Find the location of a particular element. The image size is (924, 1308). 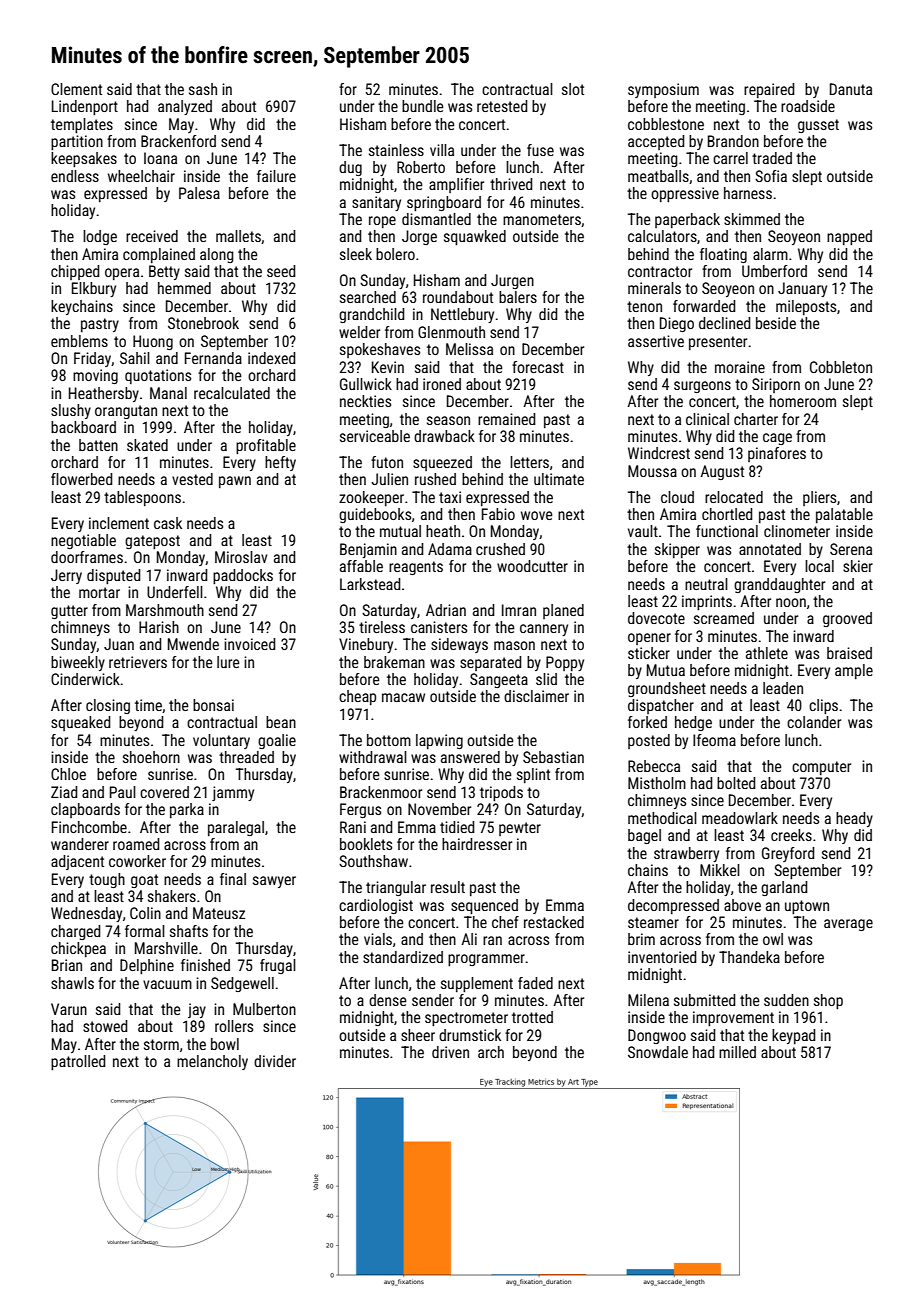

retested is located at coordinates (502, 106).
